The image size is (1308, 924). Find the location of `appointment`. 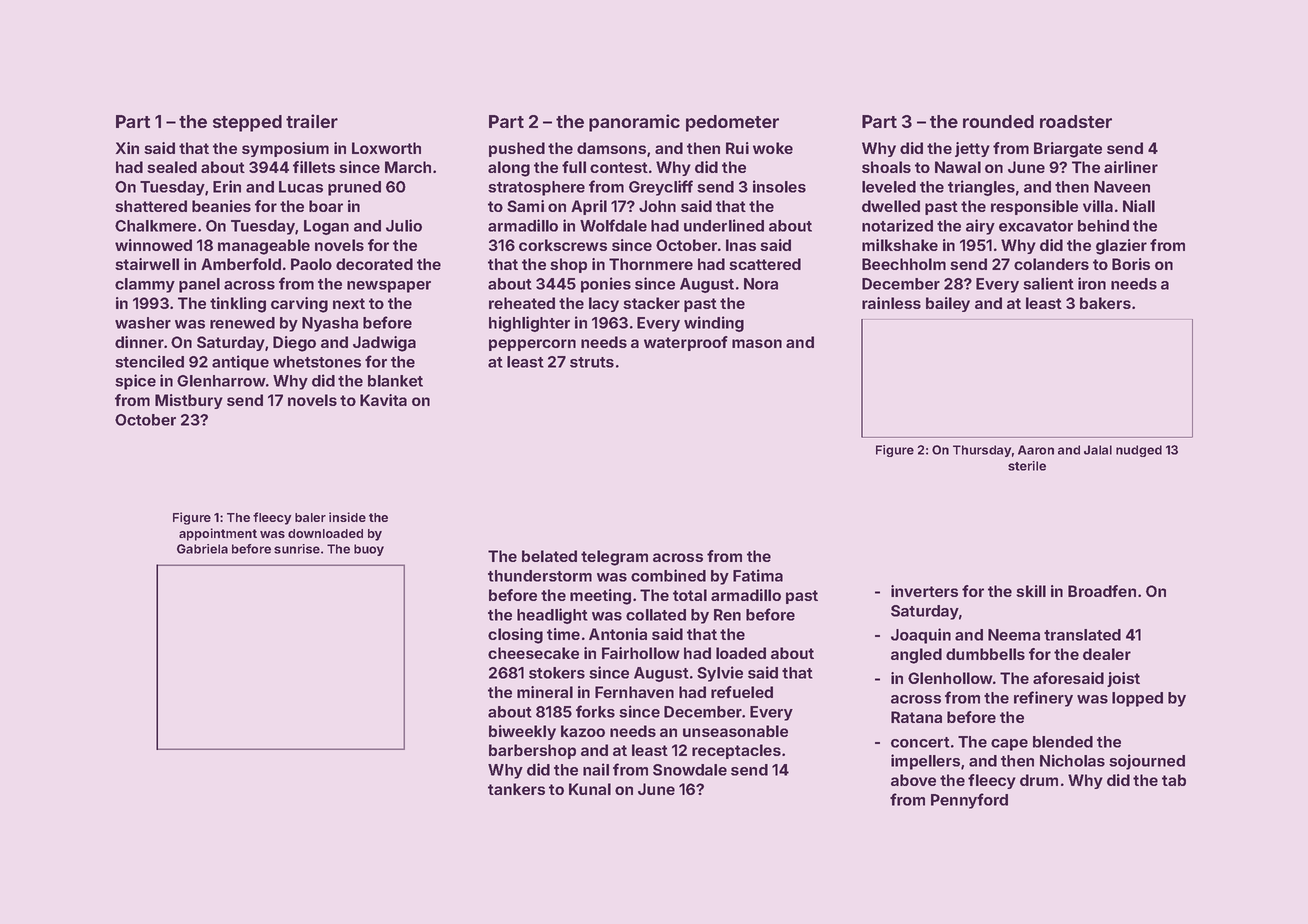

appointment is located at coordinates (218, 534).
